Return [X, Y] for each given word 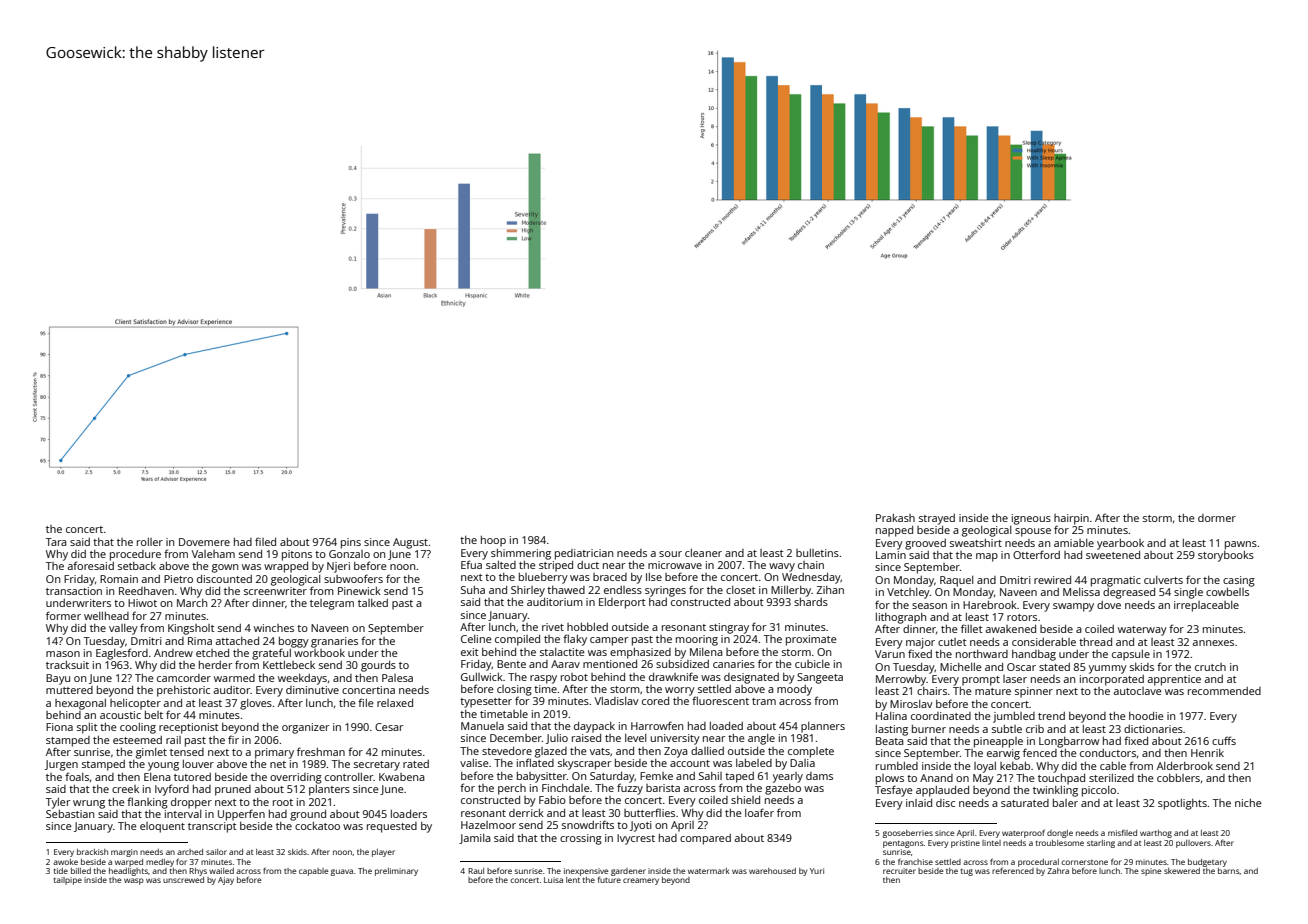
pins [351, 543]
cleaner [703, 553]
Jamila [475, 839]
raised [586, 738]
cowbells [1227, 592]
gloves [256, 704]
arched [190, 852]
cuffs [1224, 740]
